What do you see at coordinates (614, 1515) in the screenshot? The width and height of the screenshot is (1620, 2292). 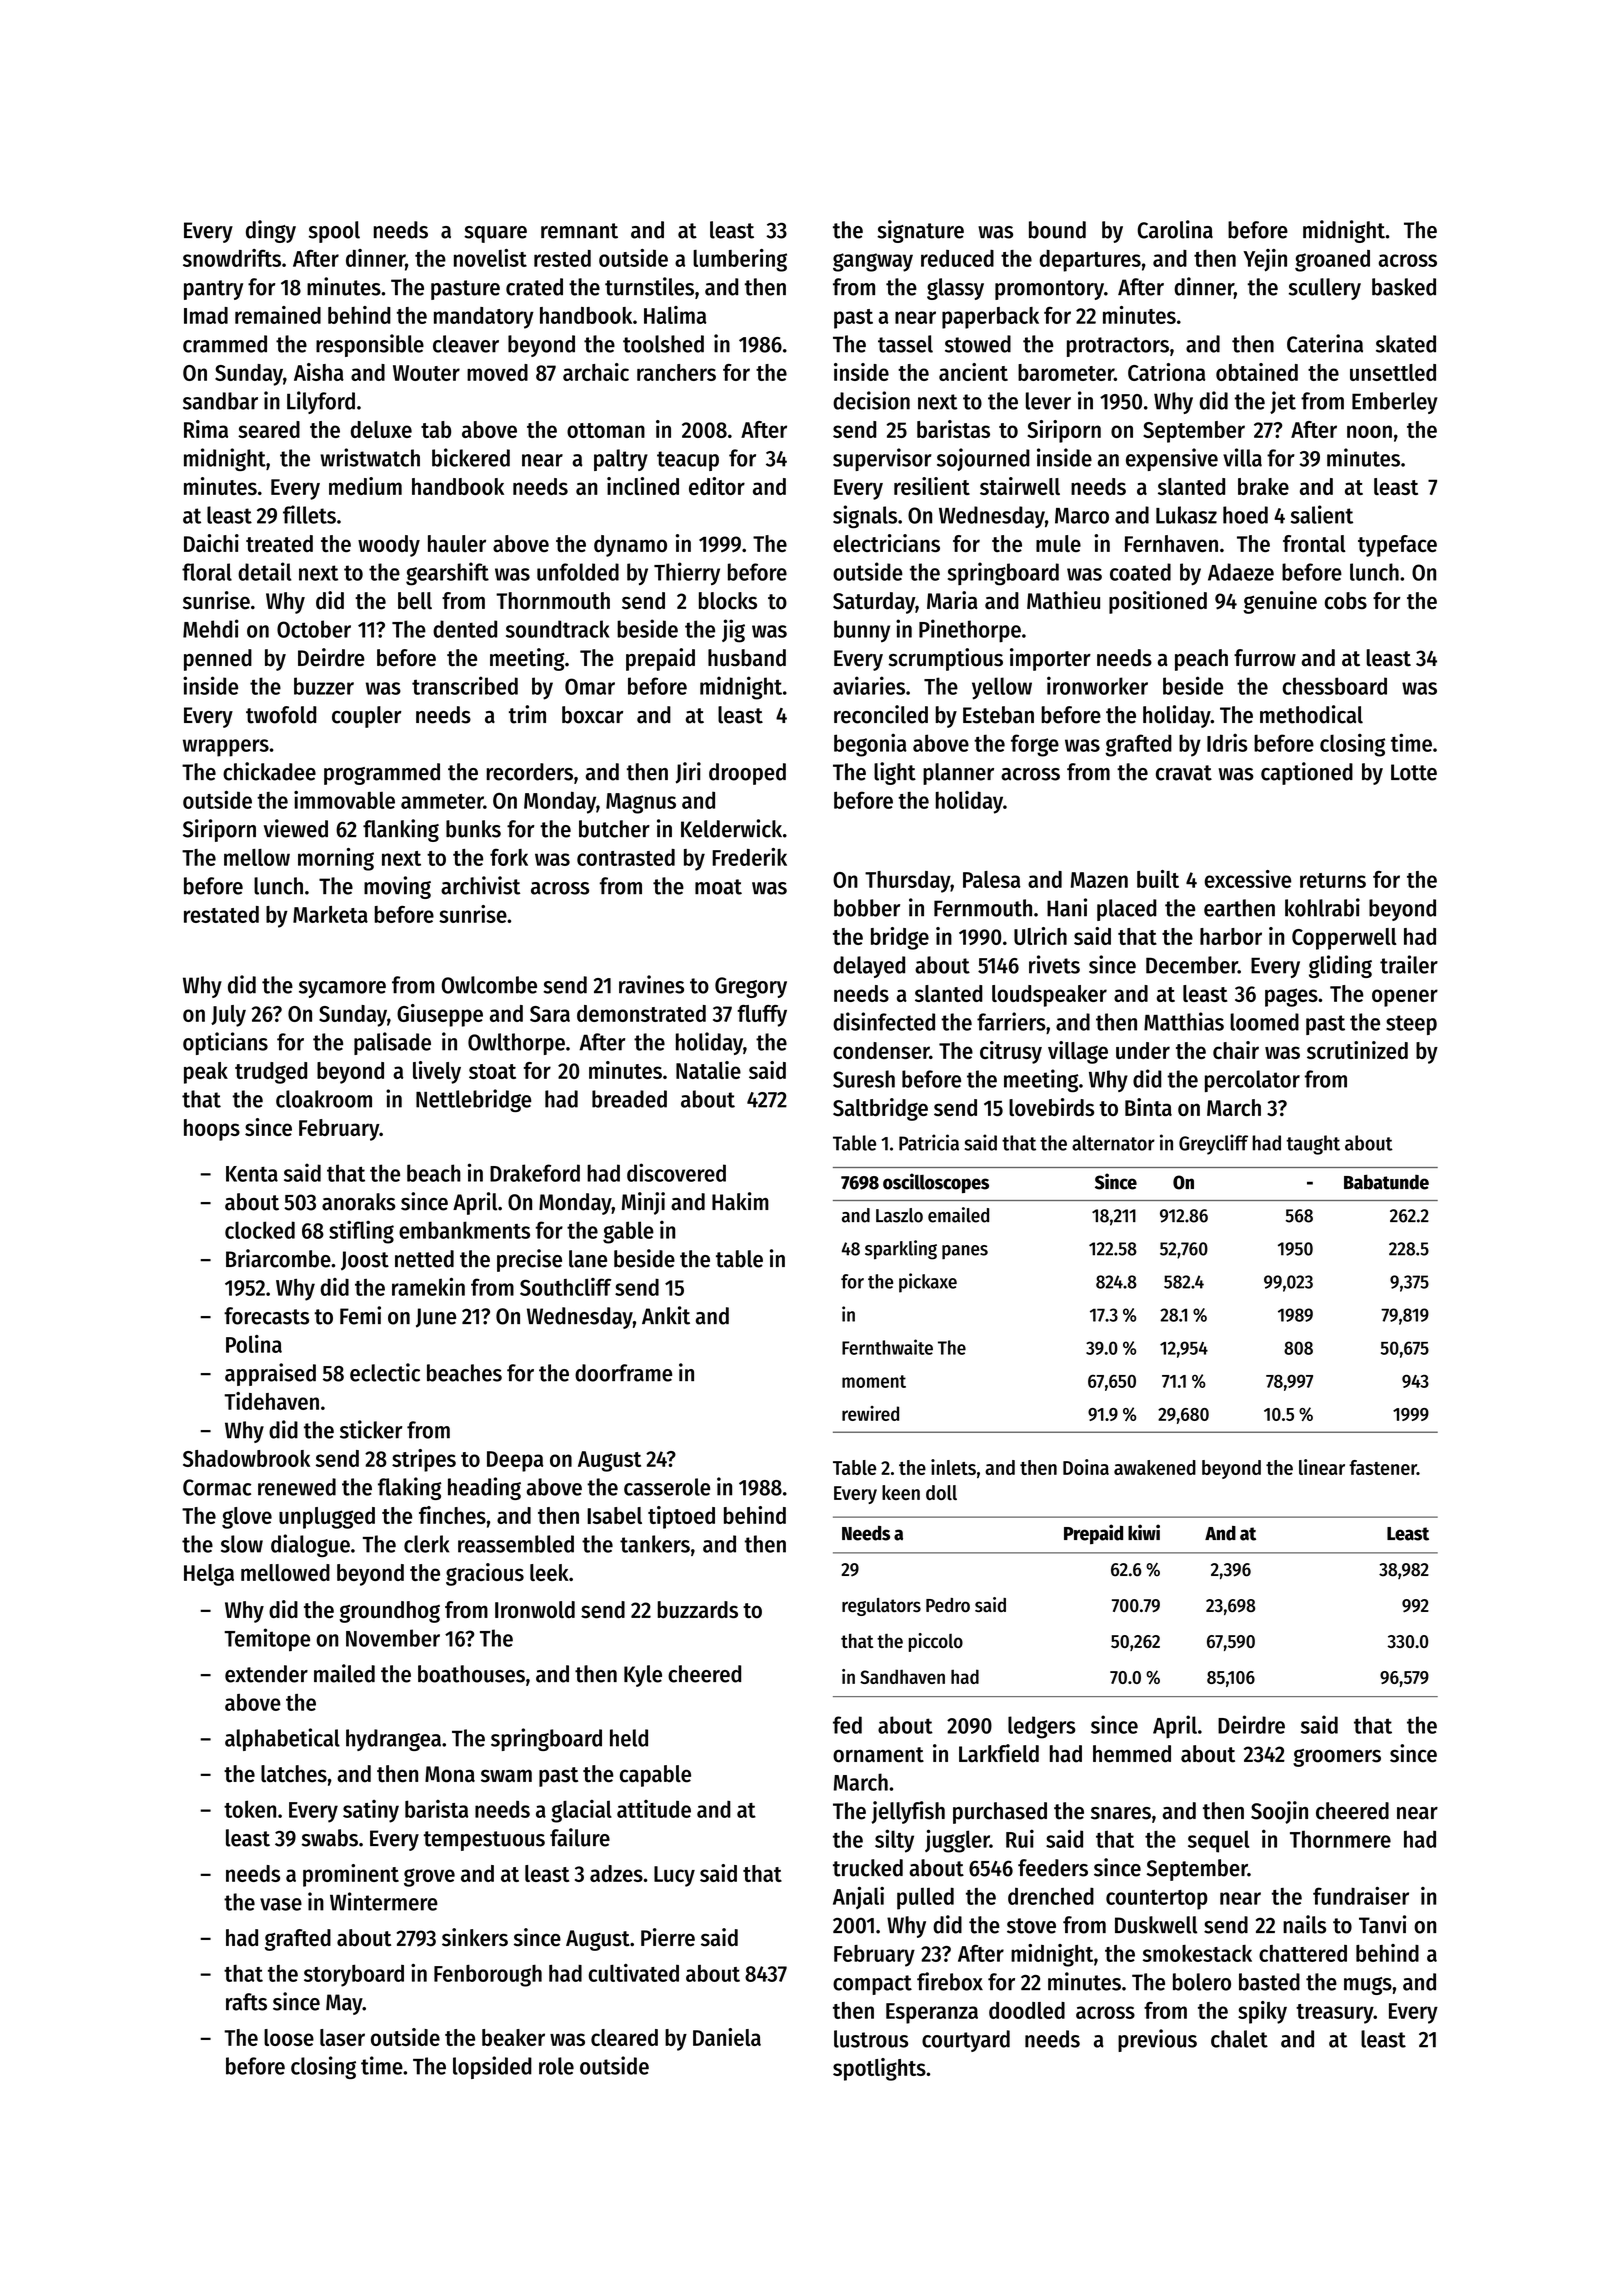 I see `Isabel` at bounding box center [614, 1515].
